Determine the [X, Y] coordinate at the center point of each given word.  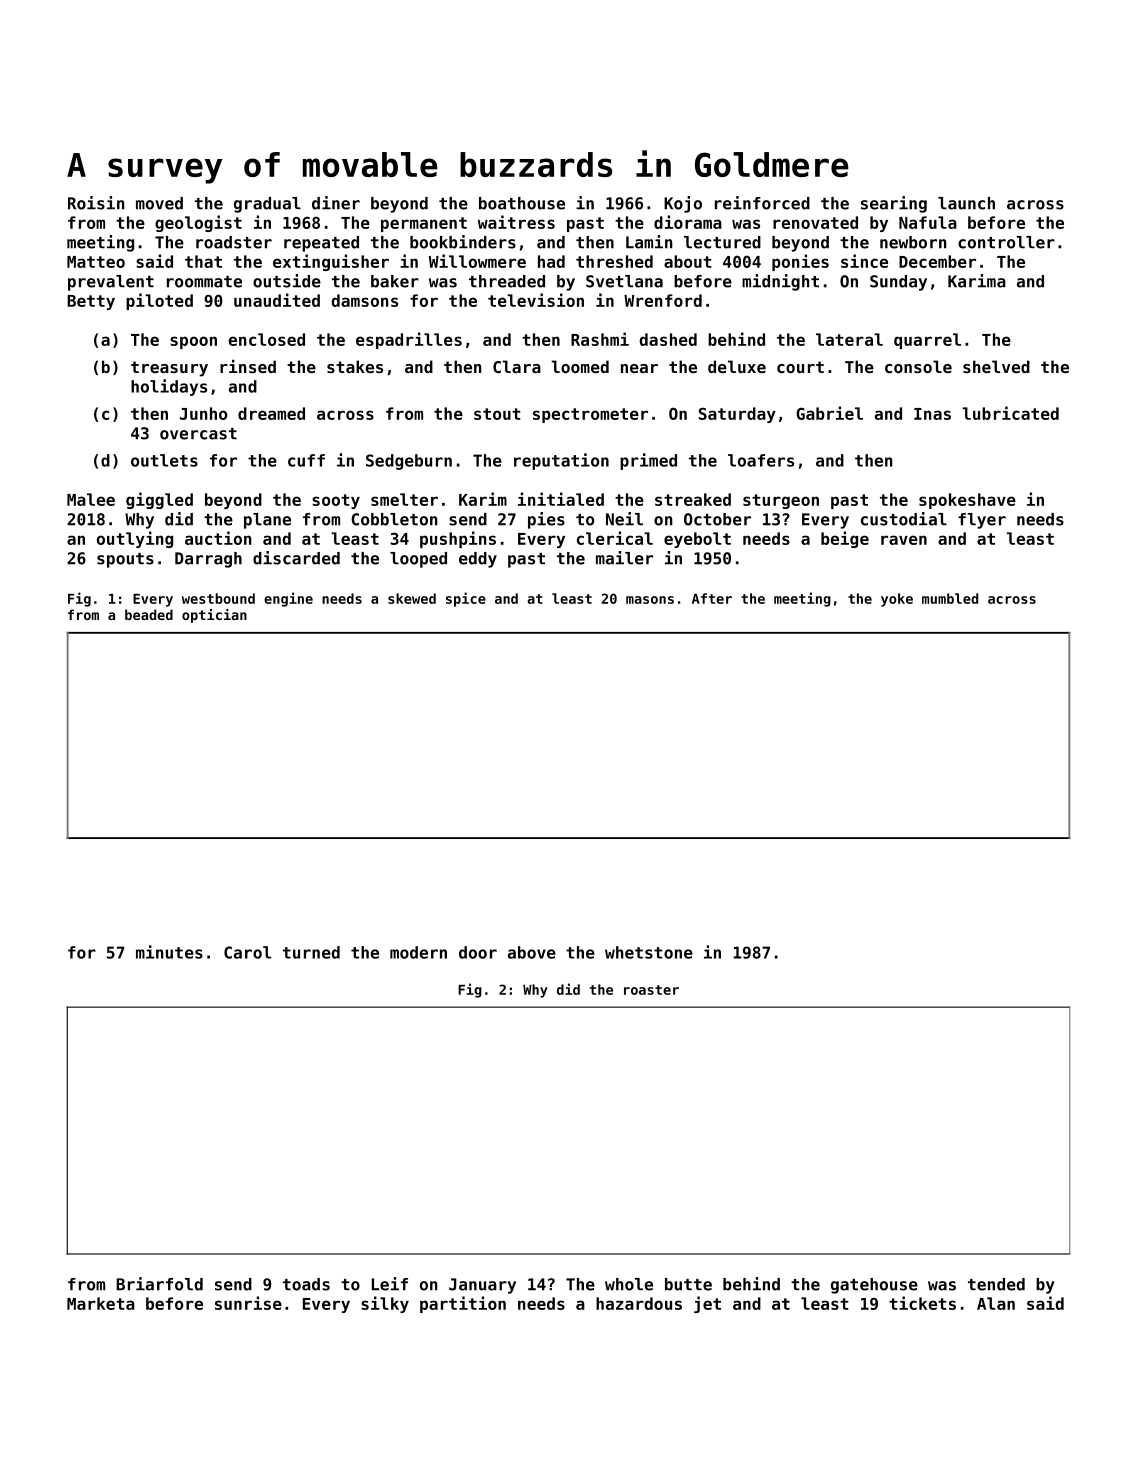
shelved [996, 366]
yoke [897, 600]
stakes [355, 366]
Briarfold [159, 1284]
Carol [247, 952]
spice [466, 599]
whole [629, 1284]
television [536, 300]
